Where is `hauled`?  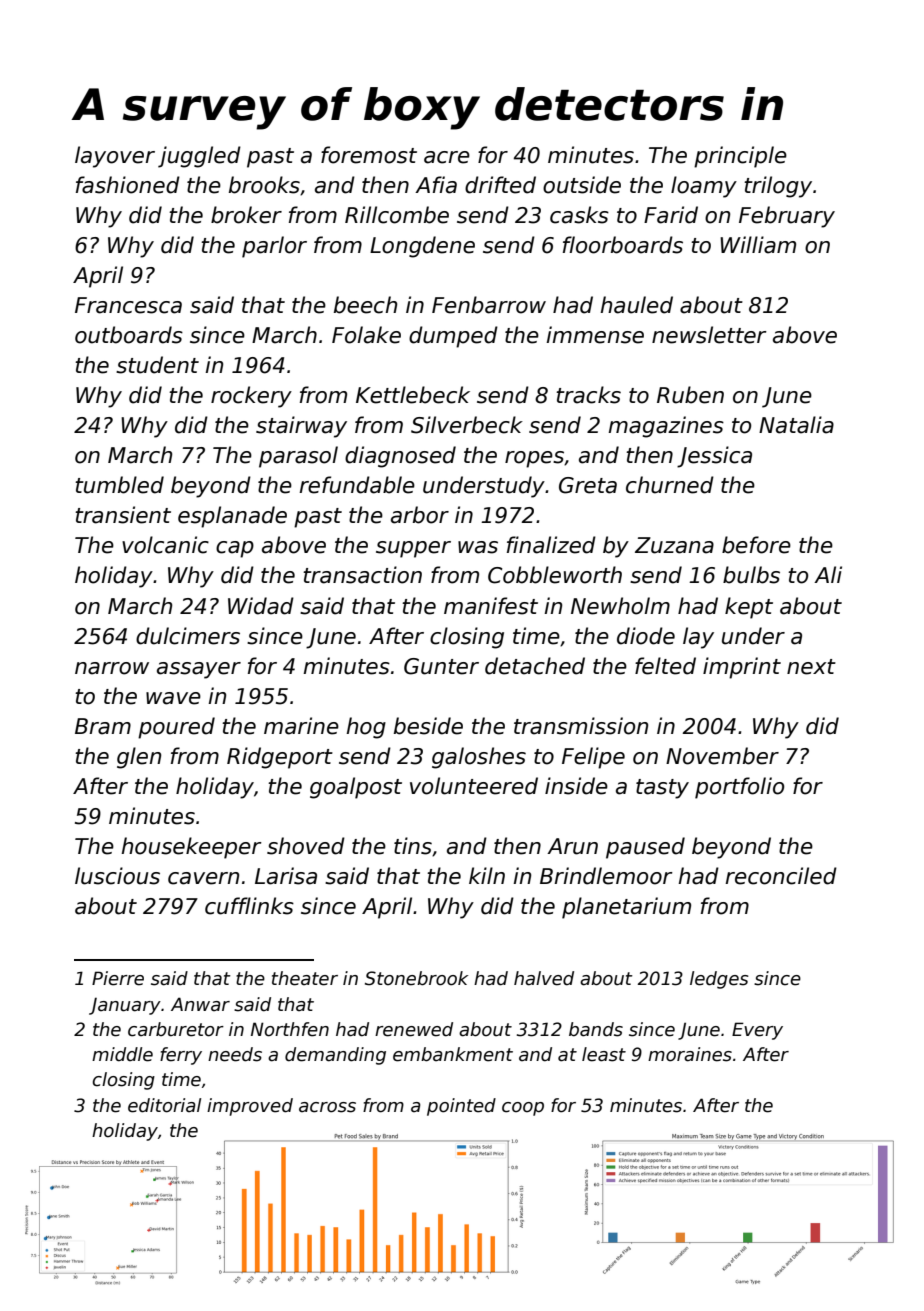 hauled is located at coordinates (636, 305).
